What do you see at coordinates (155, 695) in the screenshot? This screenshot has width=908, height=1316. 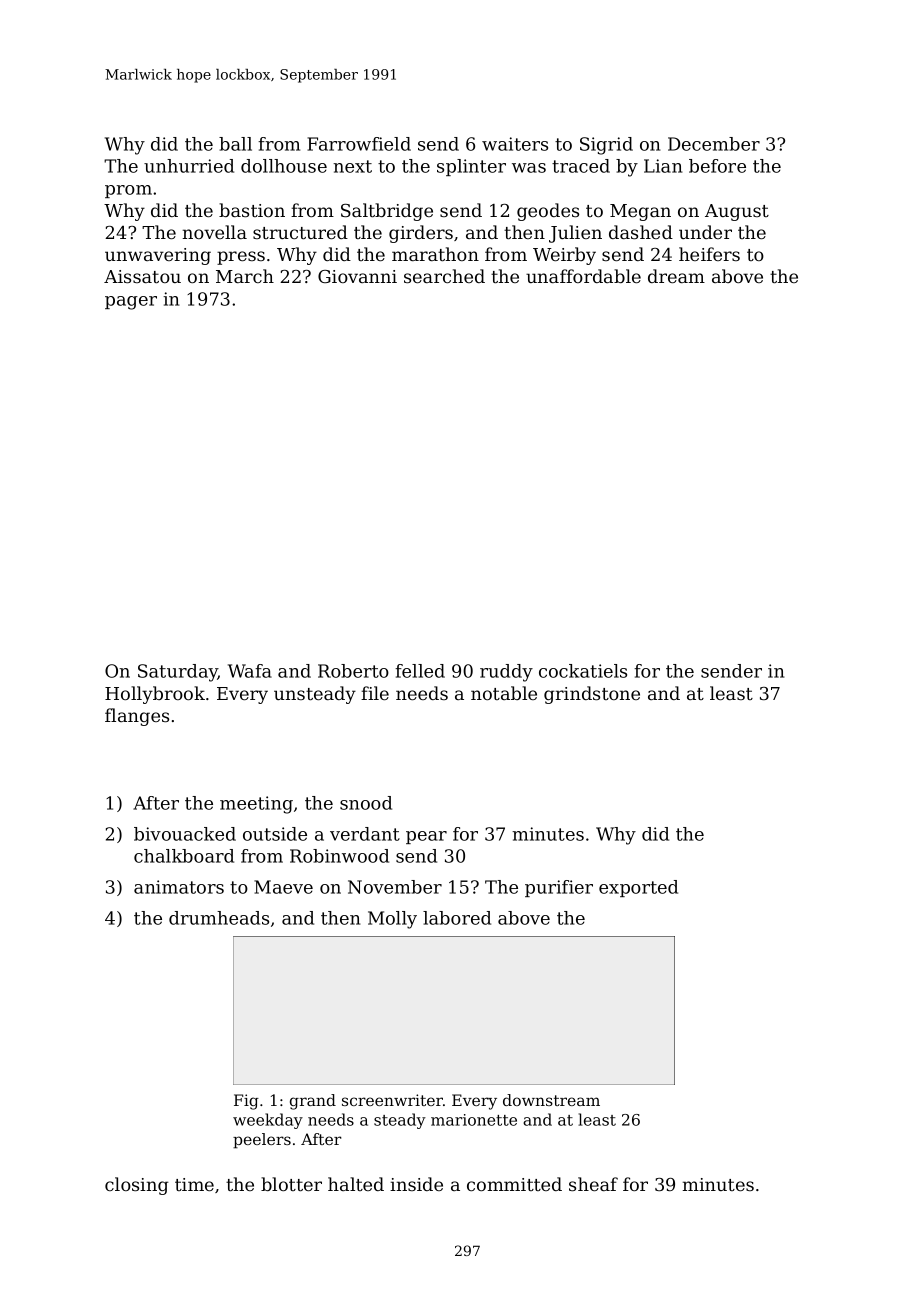 I see `Hollybrook` at bounding box center [155, 695].
